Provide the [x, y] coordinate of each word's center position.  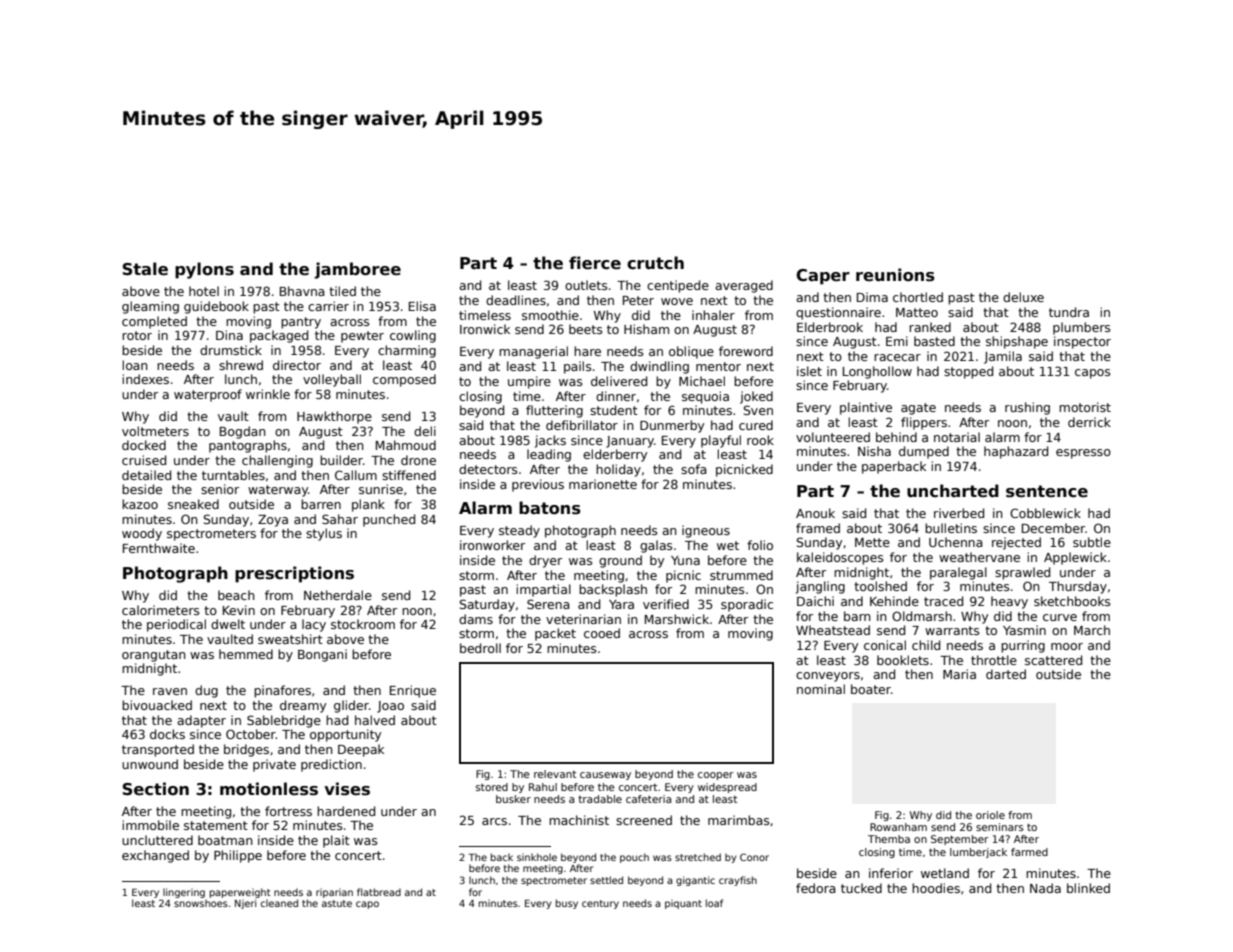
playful [721, 441]
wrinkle [268, 394]
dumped [924, 452]
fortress [288, 811]
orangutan [154, 656]
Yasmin [1024, 630]
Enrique [413, 691]
